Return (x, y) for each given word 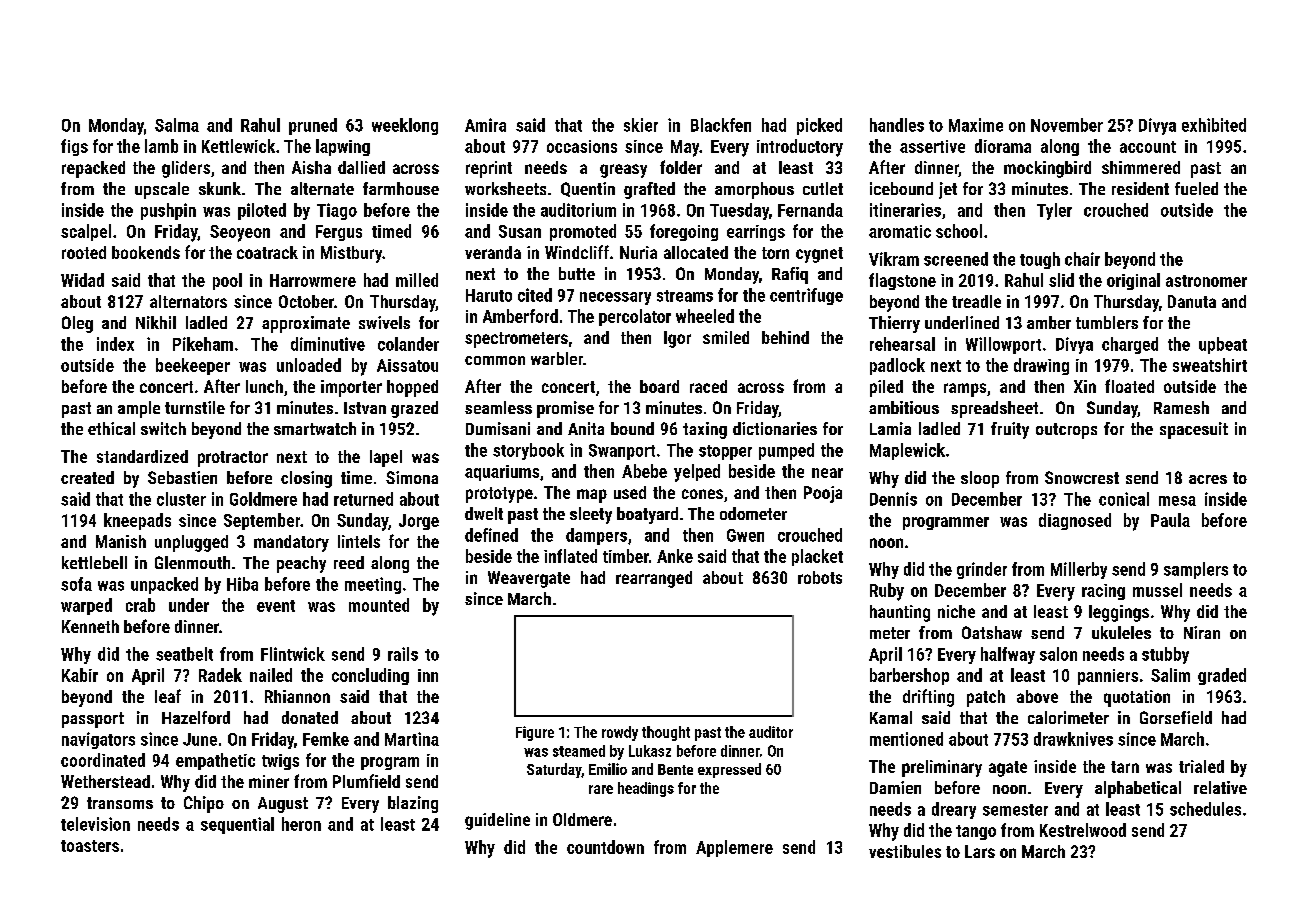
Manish (121, 541)
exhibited (1214, 125)
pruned (313, 126)
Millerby (1079, 570)
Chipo (204, 804)
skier (641, 125)
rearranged (654, 579)
